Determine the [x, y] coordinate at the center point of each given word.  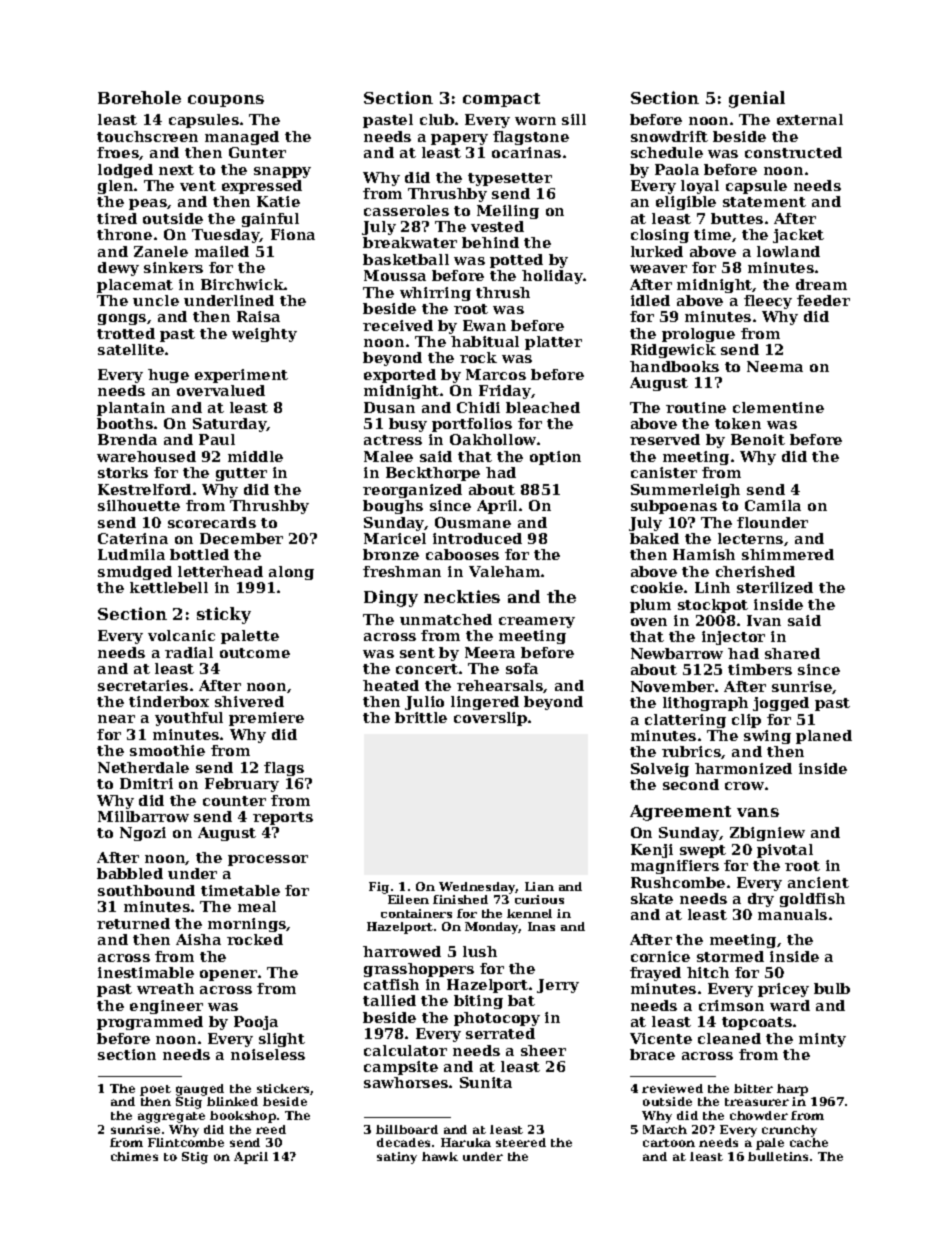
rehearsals [500, 686]
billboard [407, 1129]
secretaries [143, 685]
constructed [793, 152]
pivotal [785, 851]
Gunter [257, 152]
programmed [150, 1023]
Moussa [395, 275]
